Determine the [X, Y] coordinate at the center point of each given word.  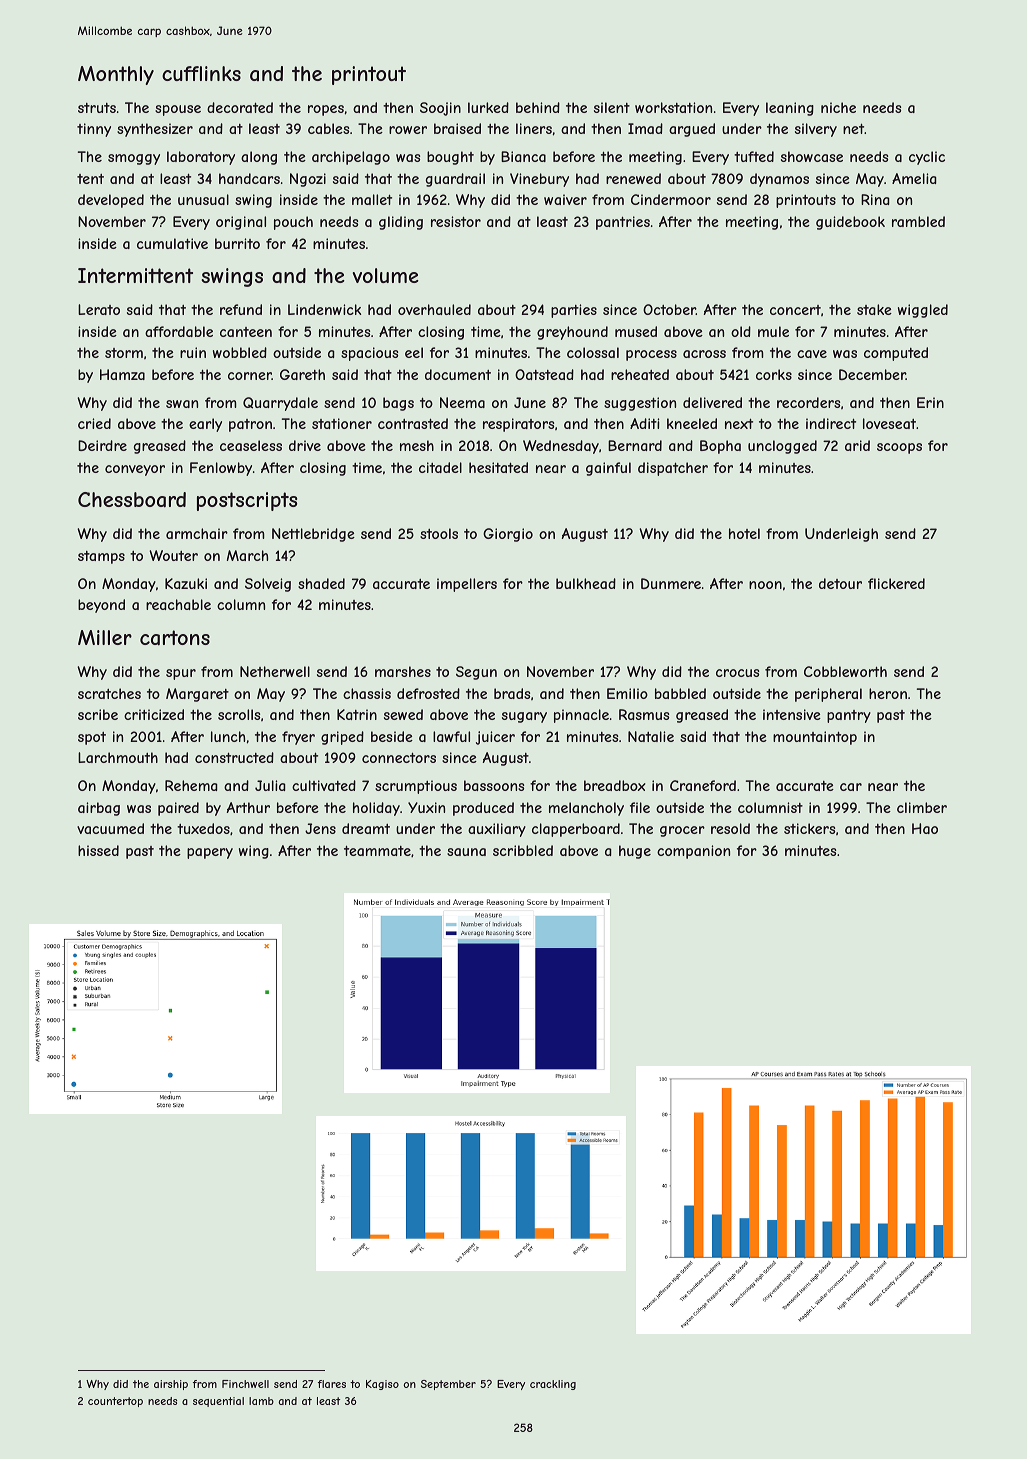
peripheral [828, 695]
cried [94, 423]
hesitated [498, 467]
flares [332, 1384]
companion [693, 852]
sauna [466, 852]
